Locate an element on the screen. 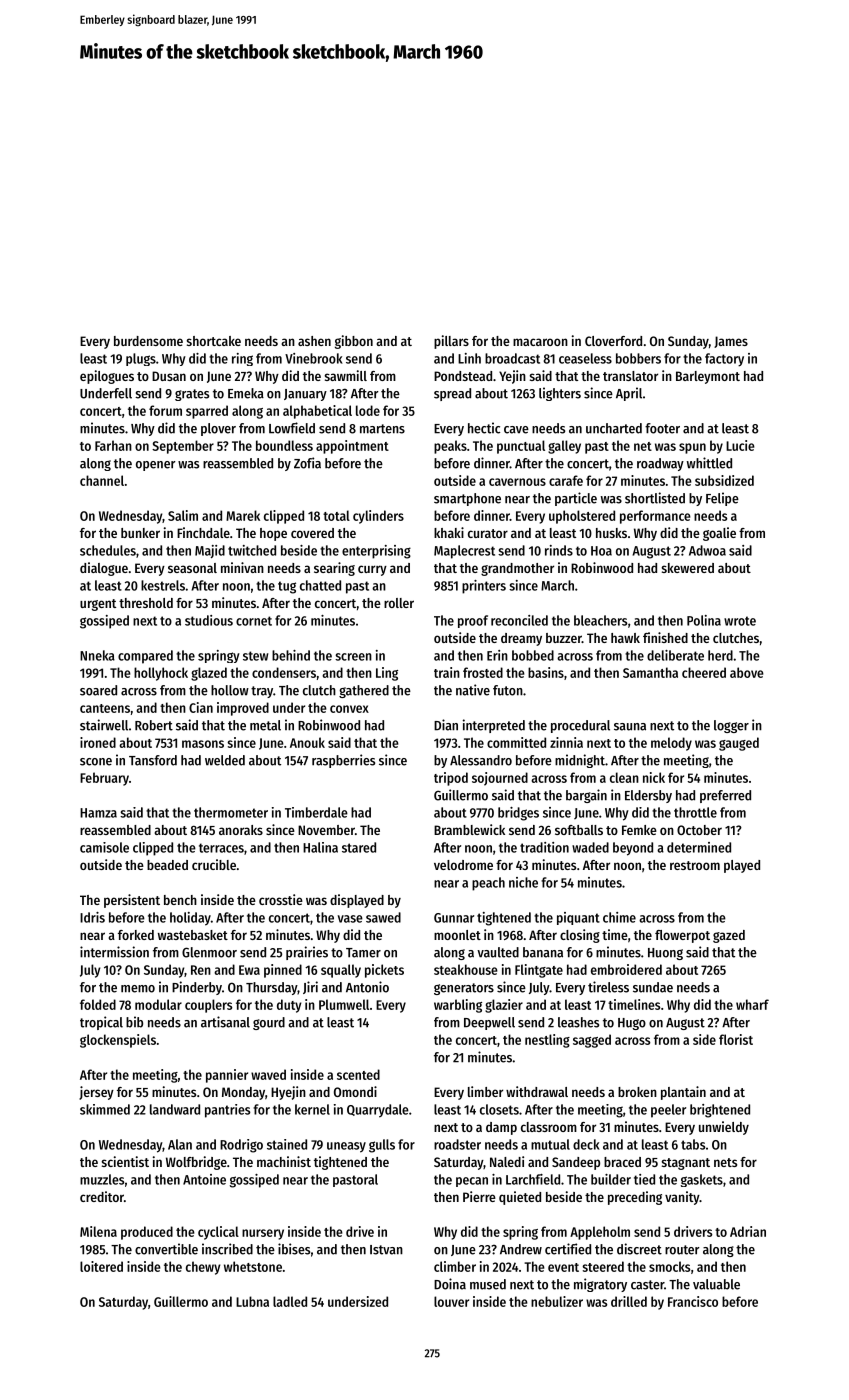 The image size is (849, 1400). Francisco is located at coordinates (693, 1301).
